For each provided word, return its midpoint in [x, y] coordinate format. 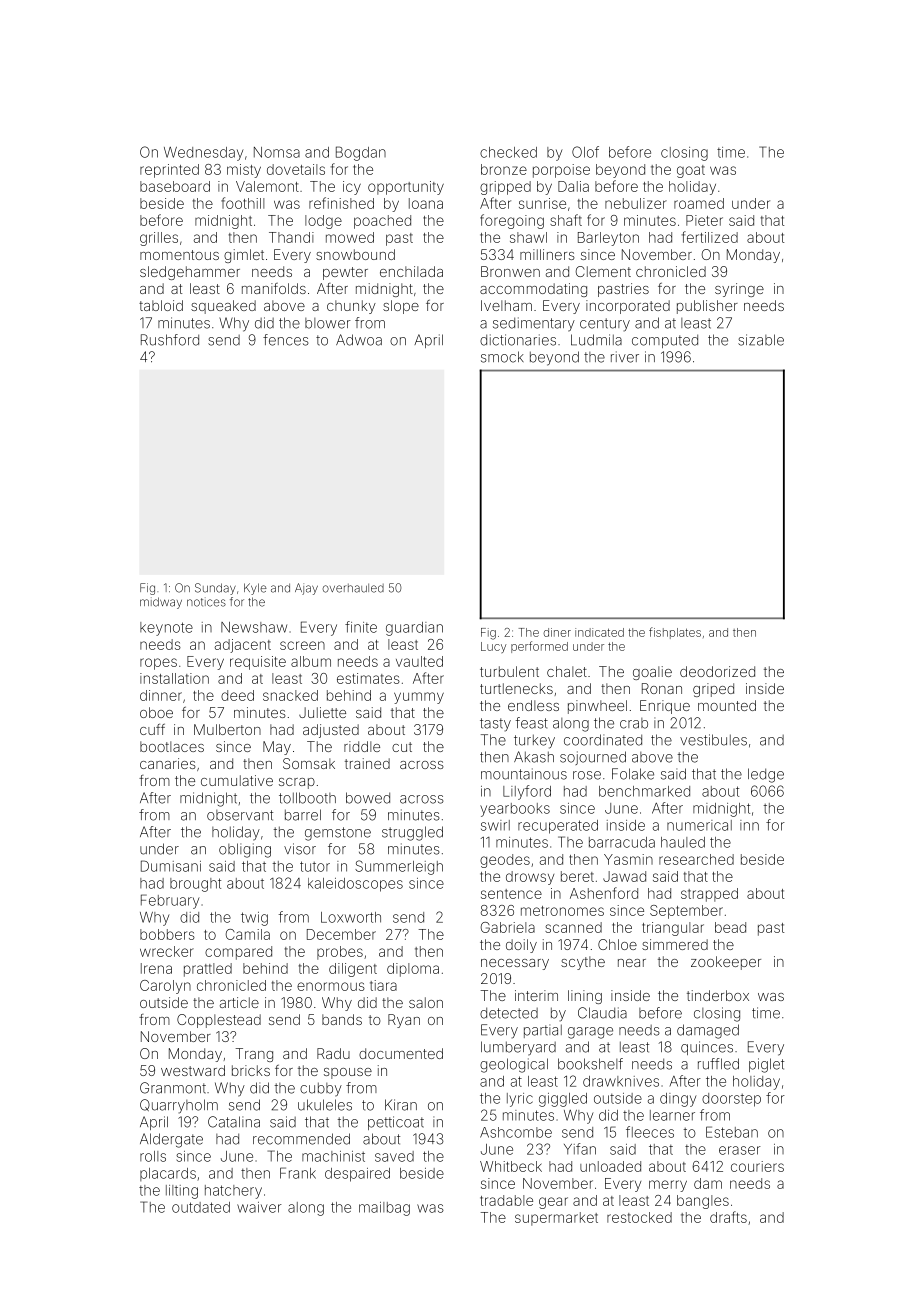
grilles [159, 239]
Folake [633, 774]
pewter [345, 273]
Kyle [255, 589]
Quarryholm [179, 1106]
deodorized [717, 671]
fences [286, 340]
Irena [156, 968]
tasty [495, 725]
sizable [761, 340]
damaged [708, 1031]
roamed [699, 203]
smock [502, 357]
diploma [413, 970]
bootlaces [172, 746]
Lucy [493, 647]
